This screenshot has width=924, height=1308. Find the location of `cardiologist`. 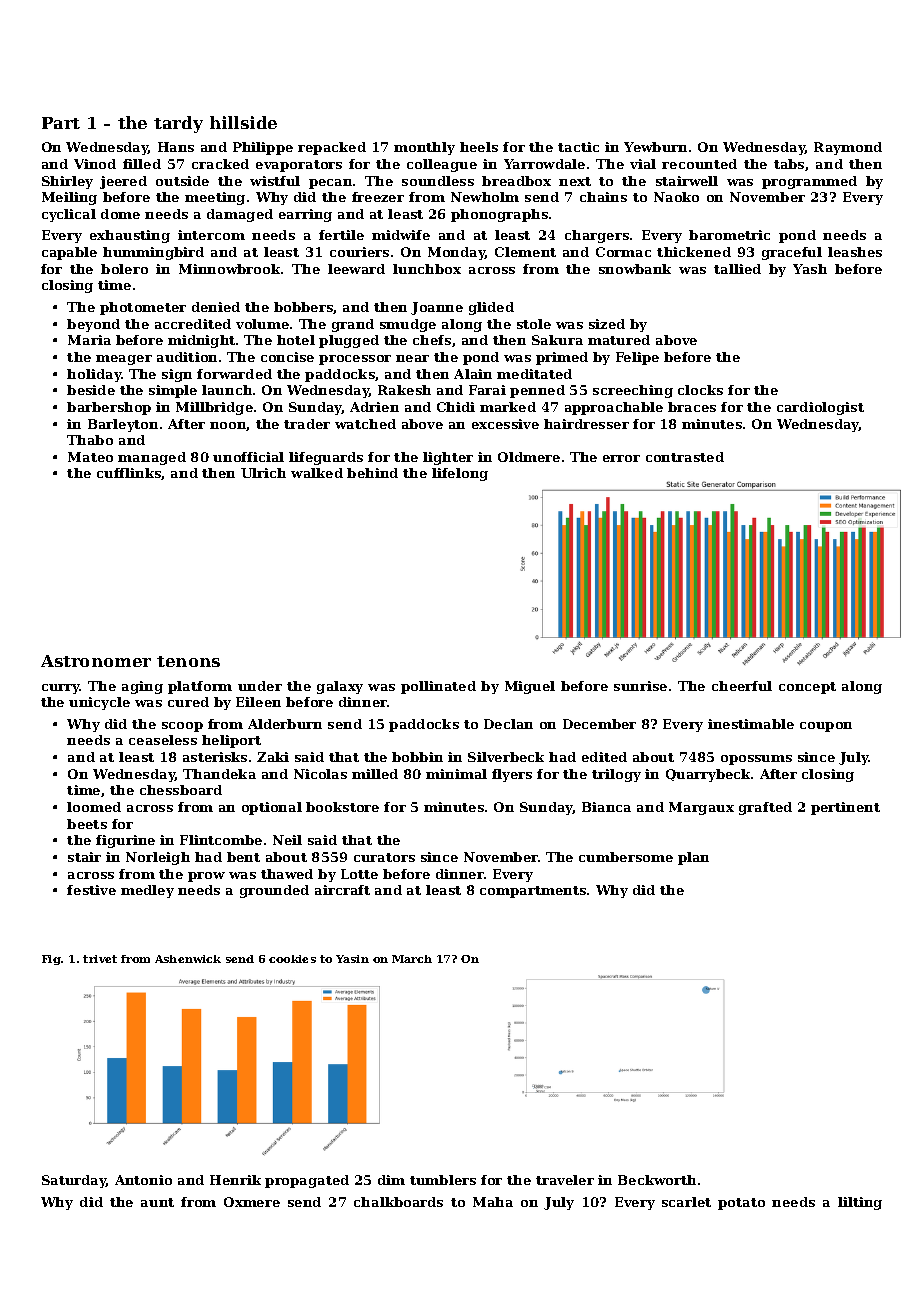

cardiologist is located at coordinates (820, 408).
